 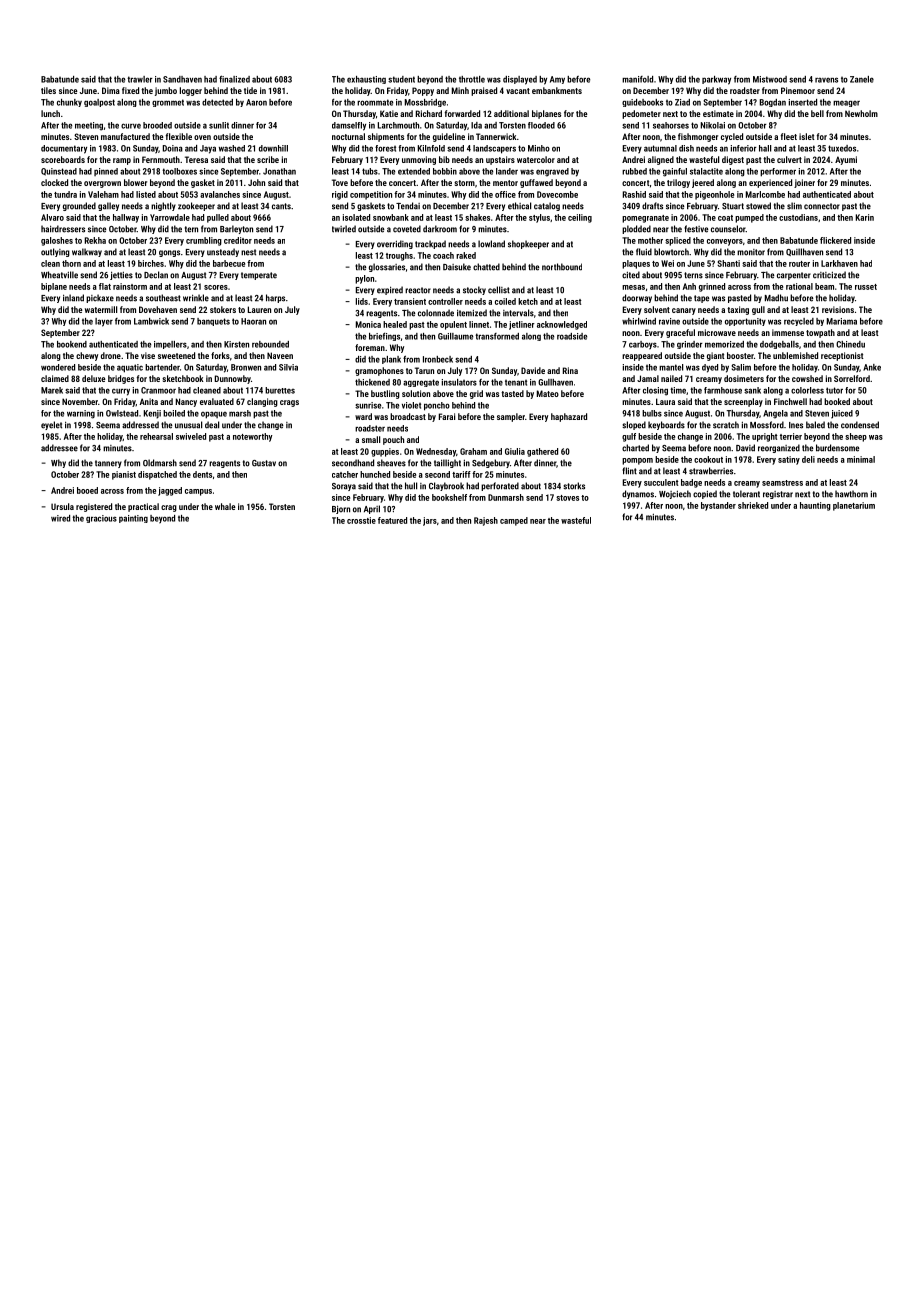 I want to click on upright, so click(x=764, y=437).
